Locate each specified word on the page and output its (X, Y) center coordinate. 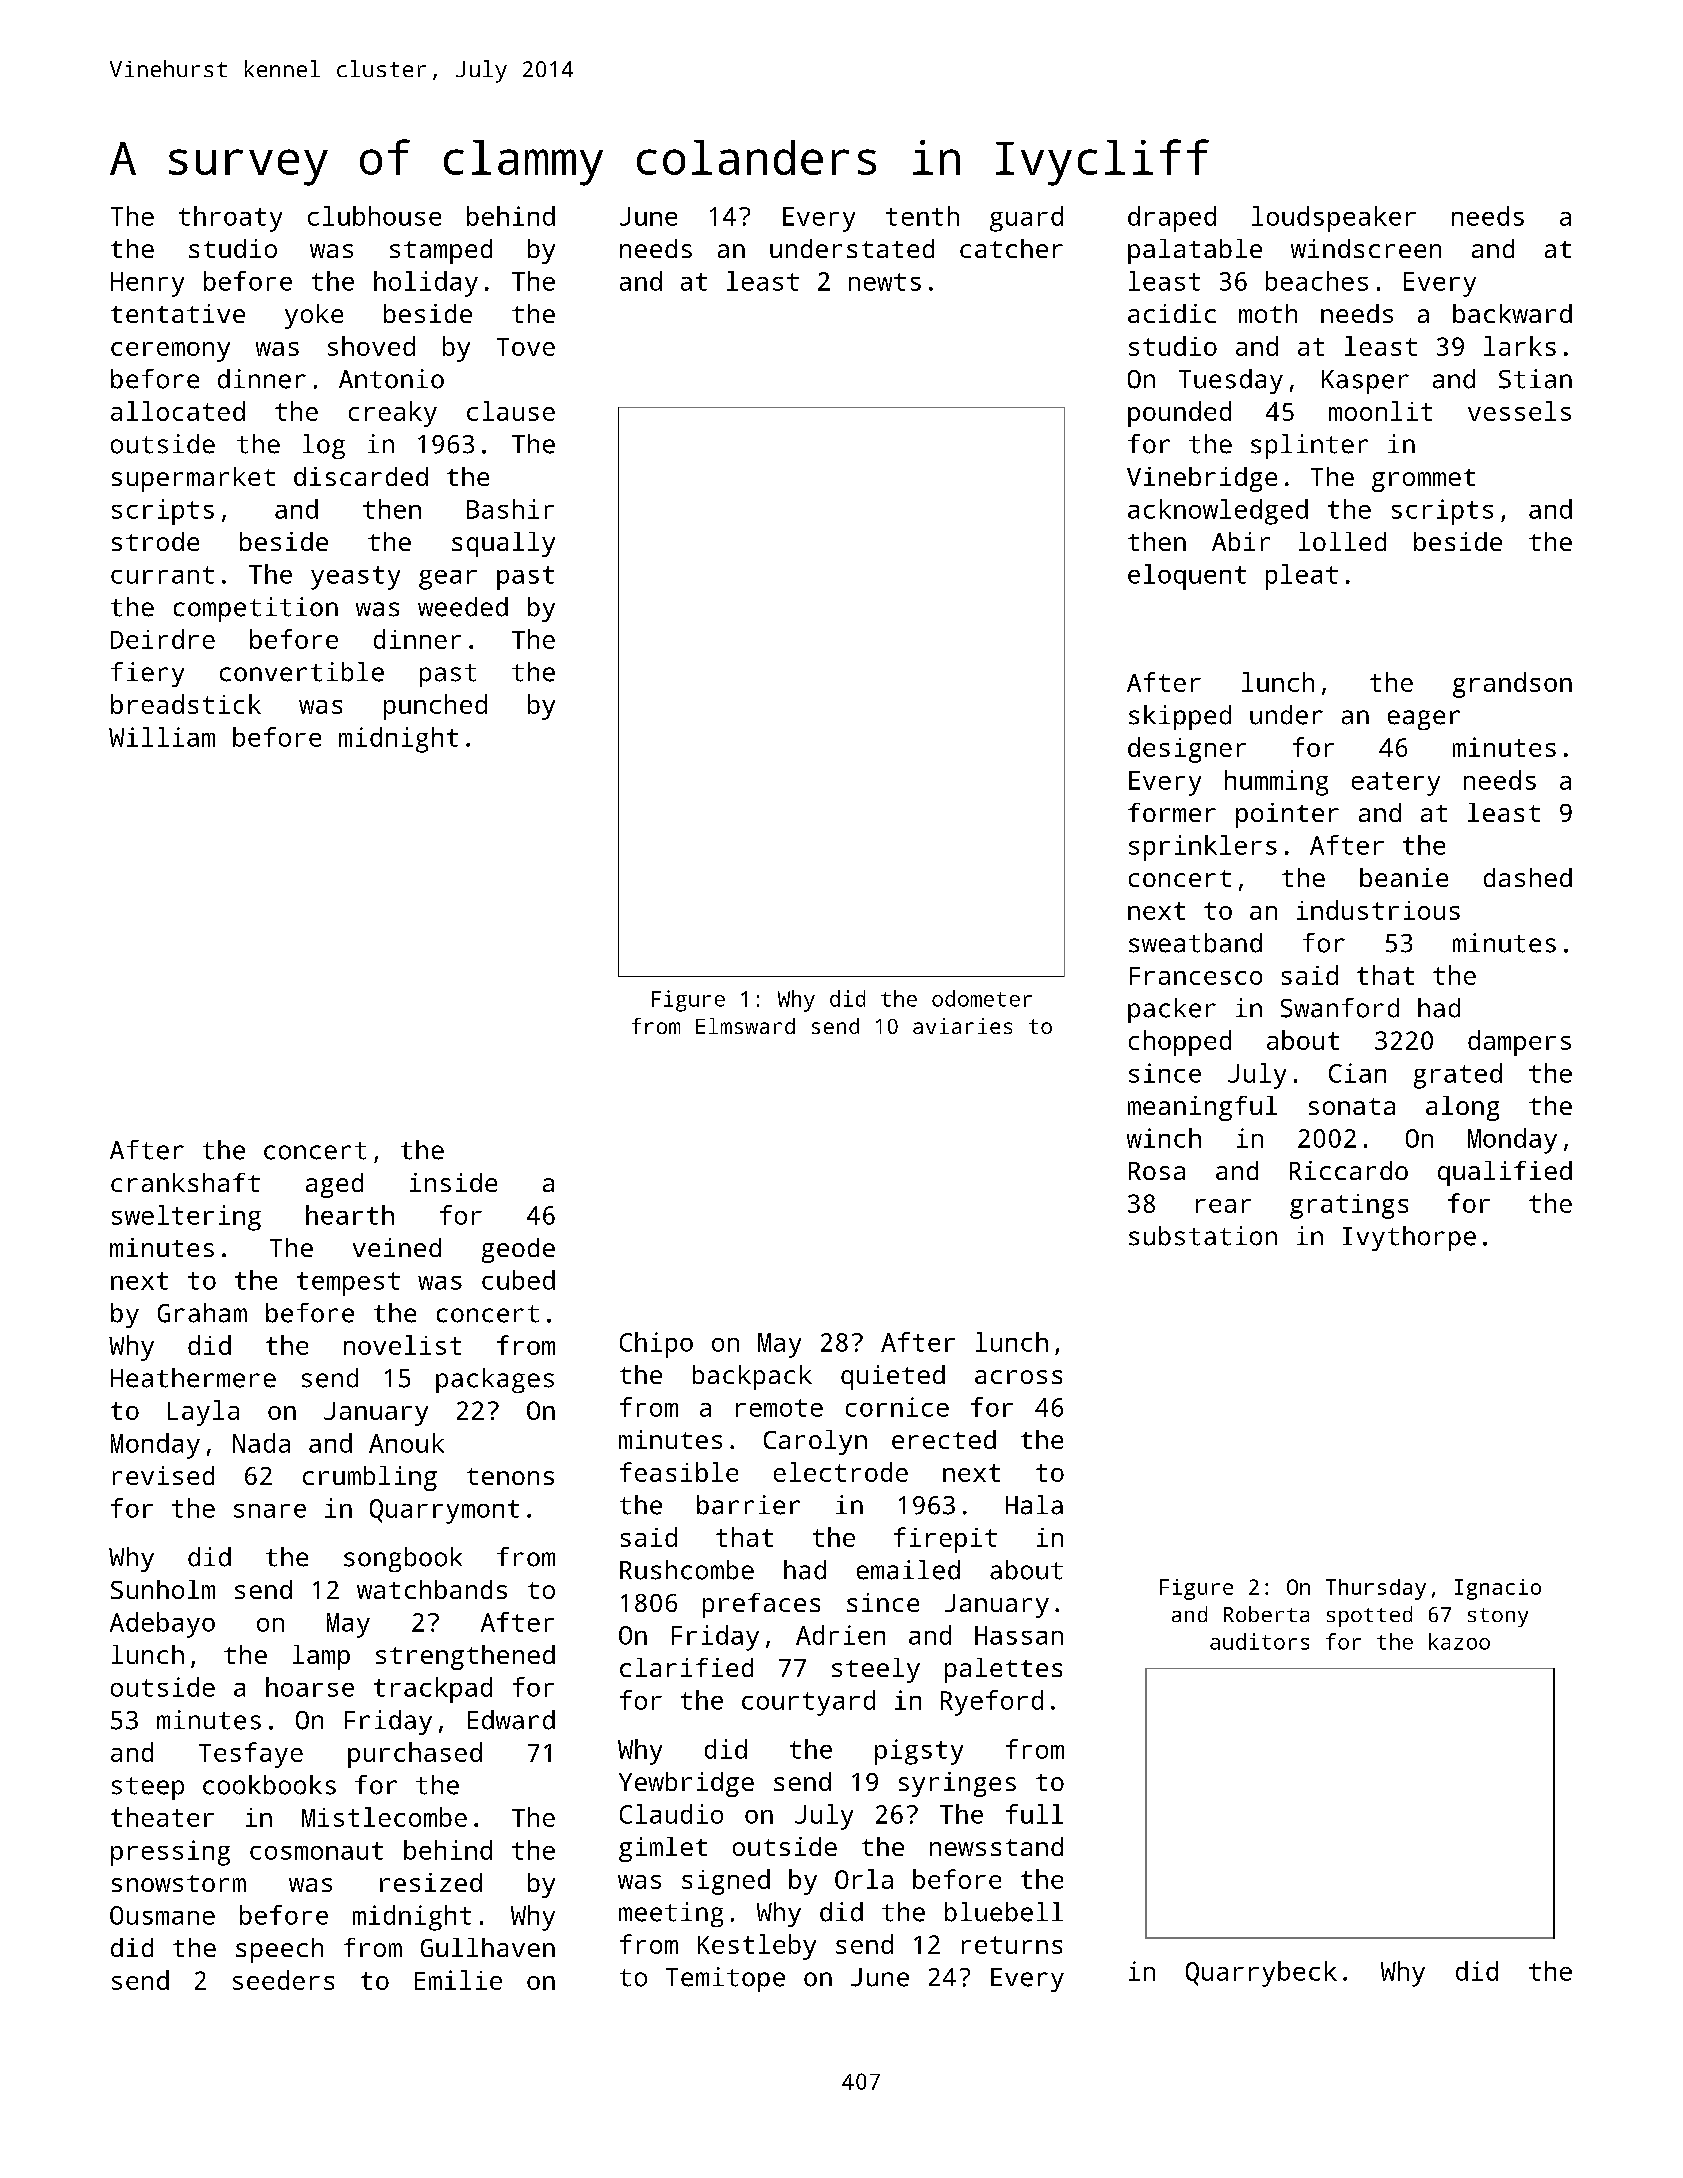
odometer (982, 998)
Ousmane (162, 1915)
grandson (1512, 685)
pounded (1179, 414)
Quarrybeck (1261, 1974)
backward (1512, 313)
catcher (1011, 248)
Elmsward (745, 1026)
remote (779, 1408)
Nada (261, 1443)
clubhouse (374, 216)
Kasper (1365, 382)
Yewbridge (686, 1784)
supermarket (193, 479)
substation (1203, 1236)
